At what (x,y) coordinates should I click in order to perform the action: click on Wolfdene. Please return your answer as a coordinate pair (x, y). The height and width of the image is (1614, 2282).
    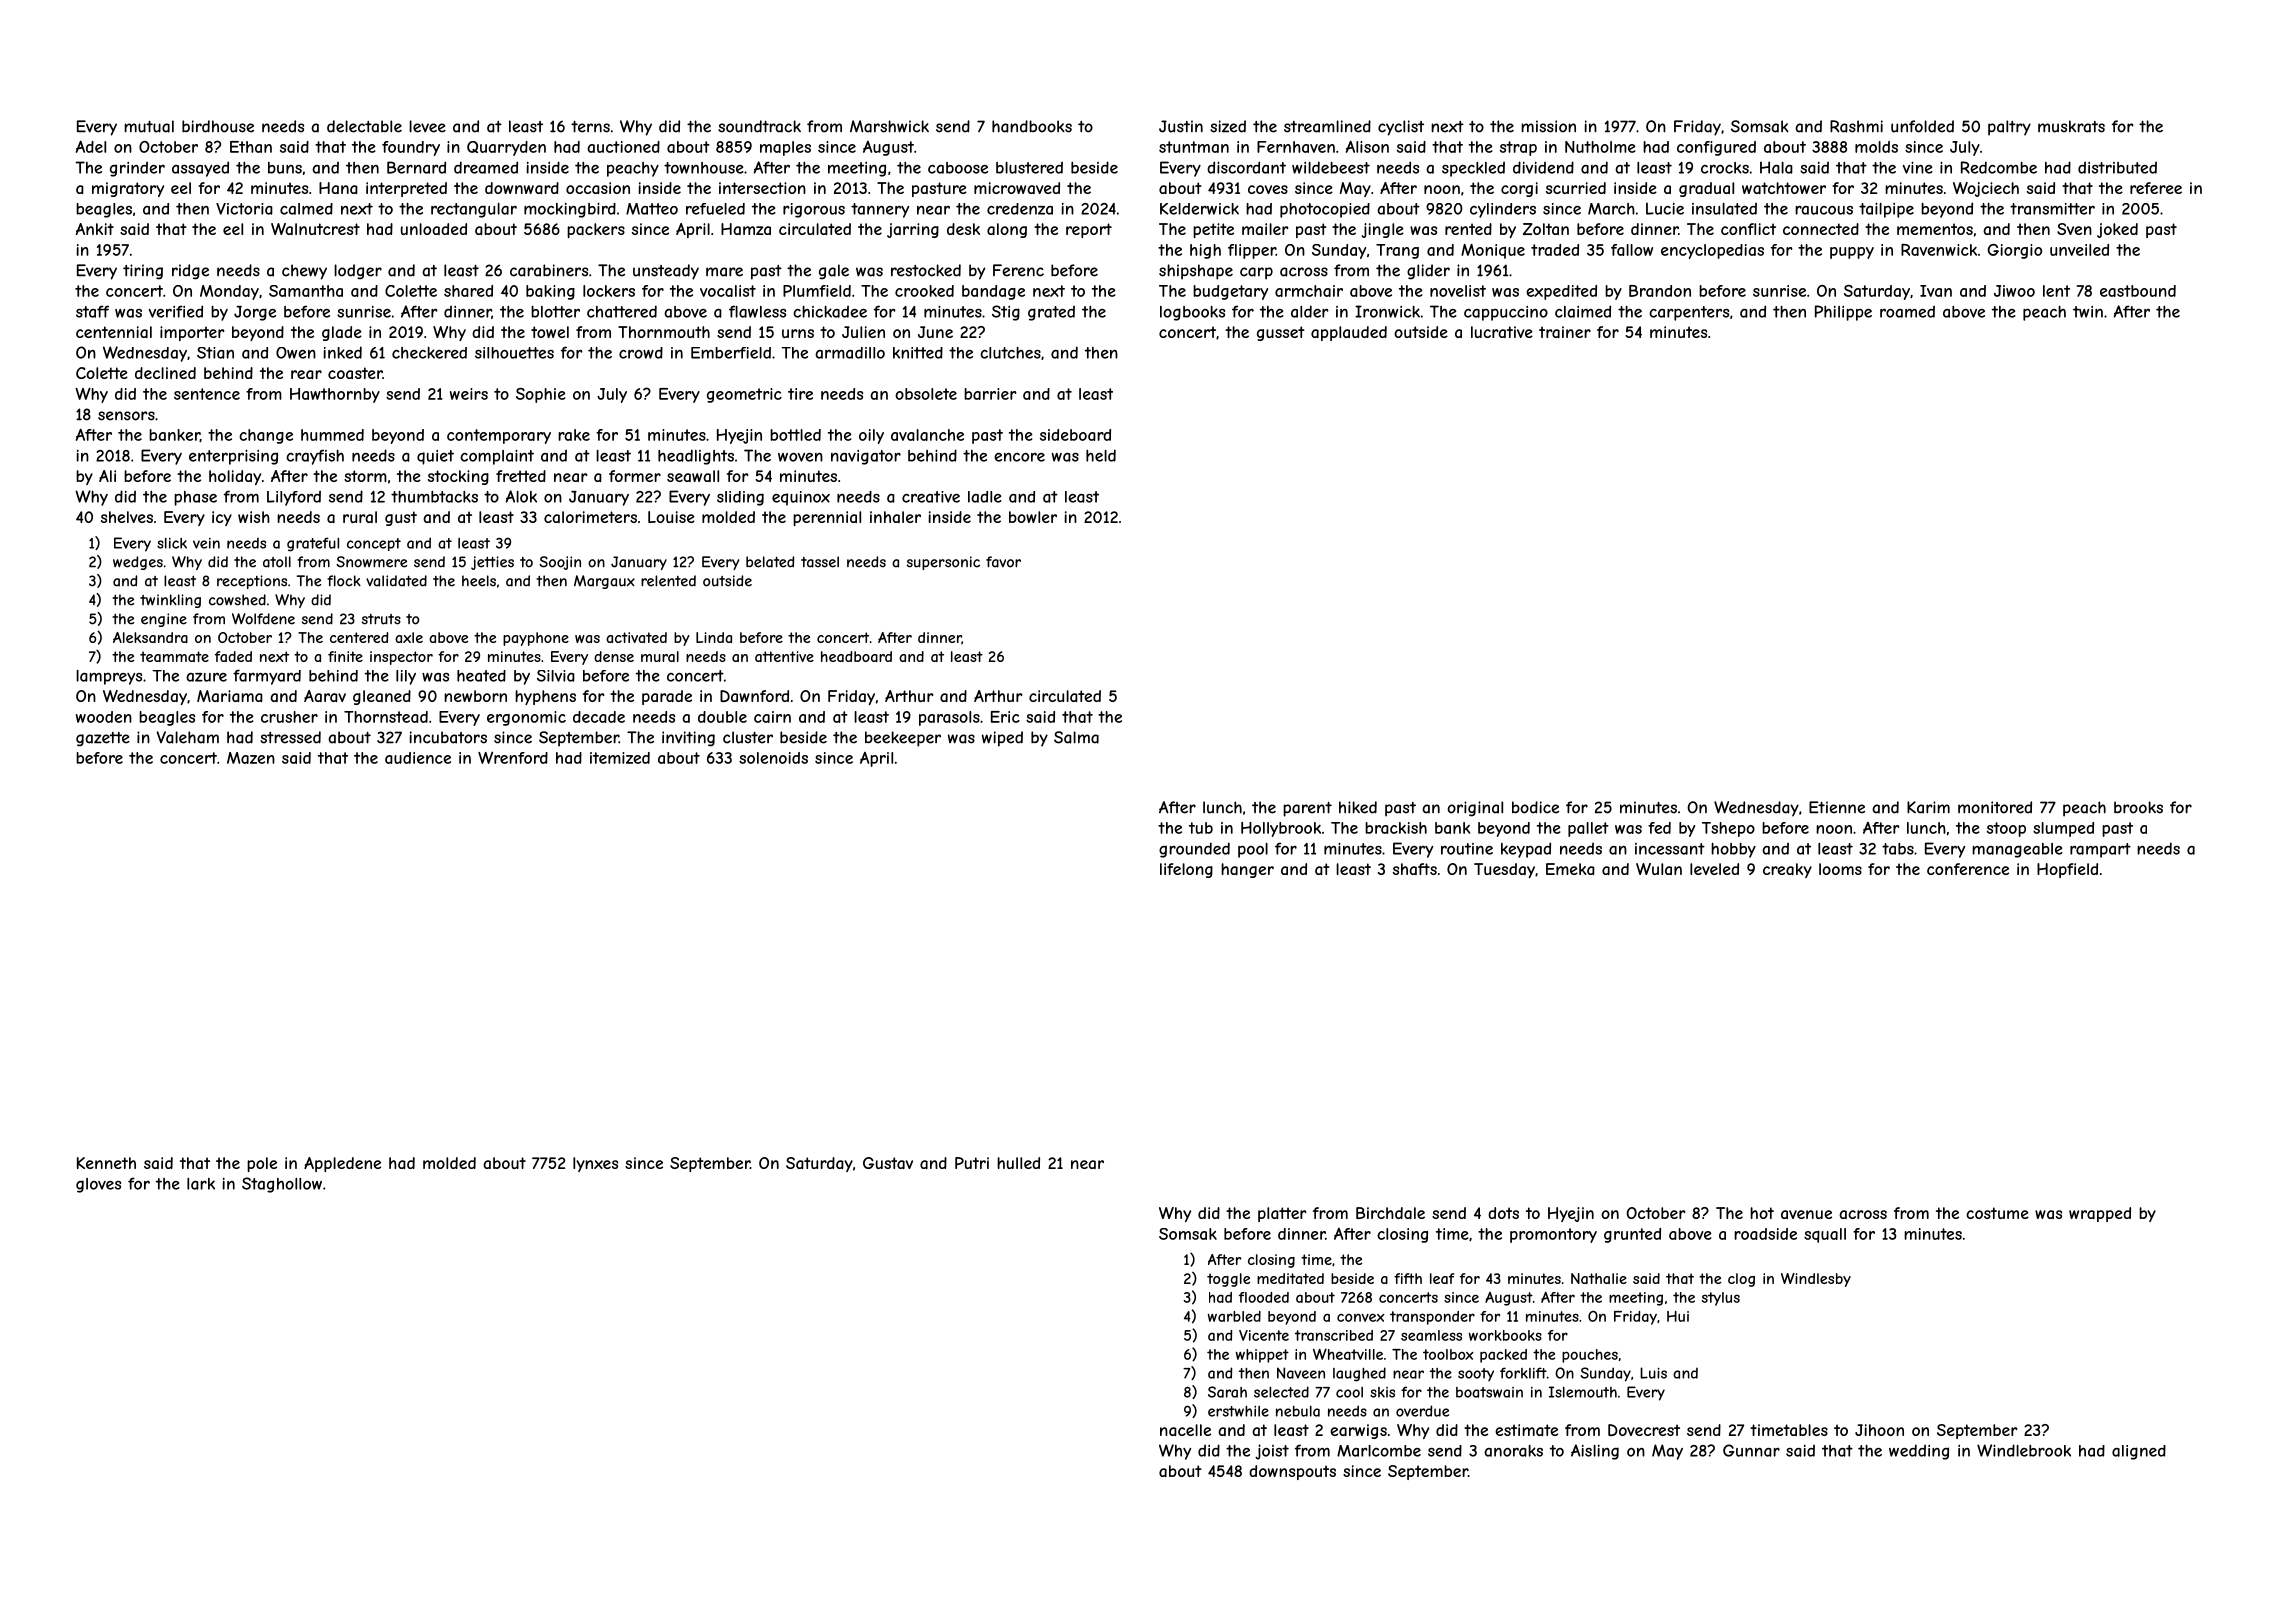
    Looking at the image, I should click on (263, 619).
